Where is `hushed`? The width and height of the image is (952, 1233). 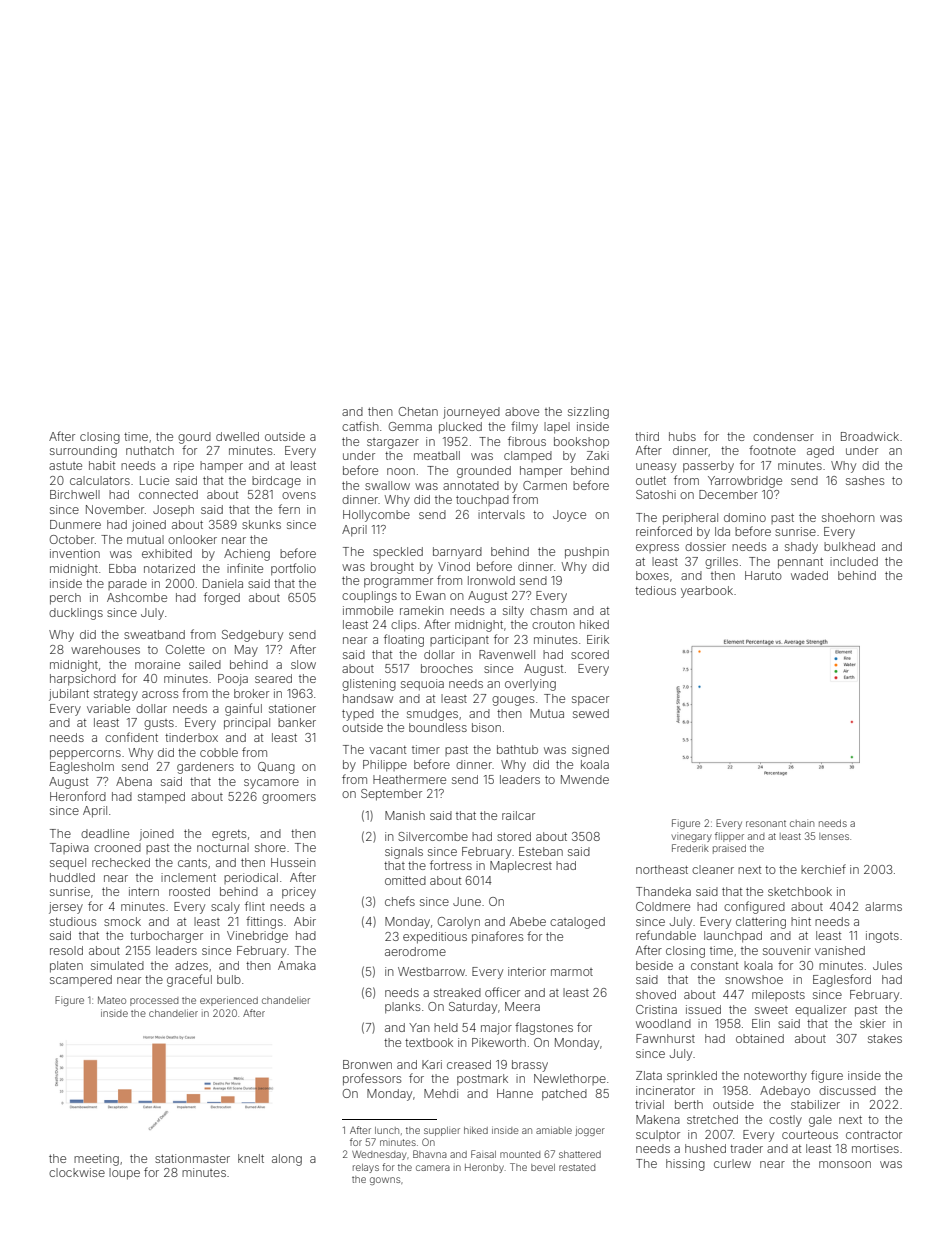 hushed is located at coordinates (705, 1148).
